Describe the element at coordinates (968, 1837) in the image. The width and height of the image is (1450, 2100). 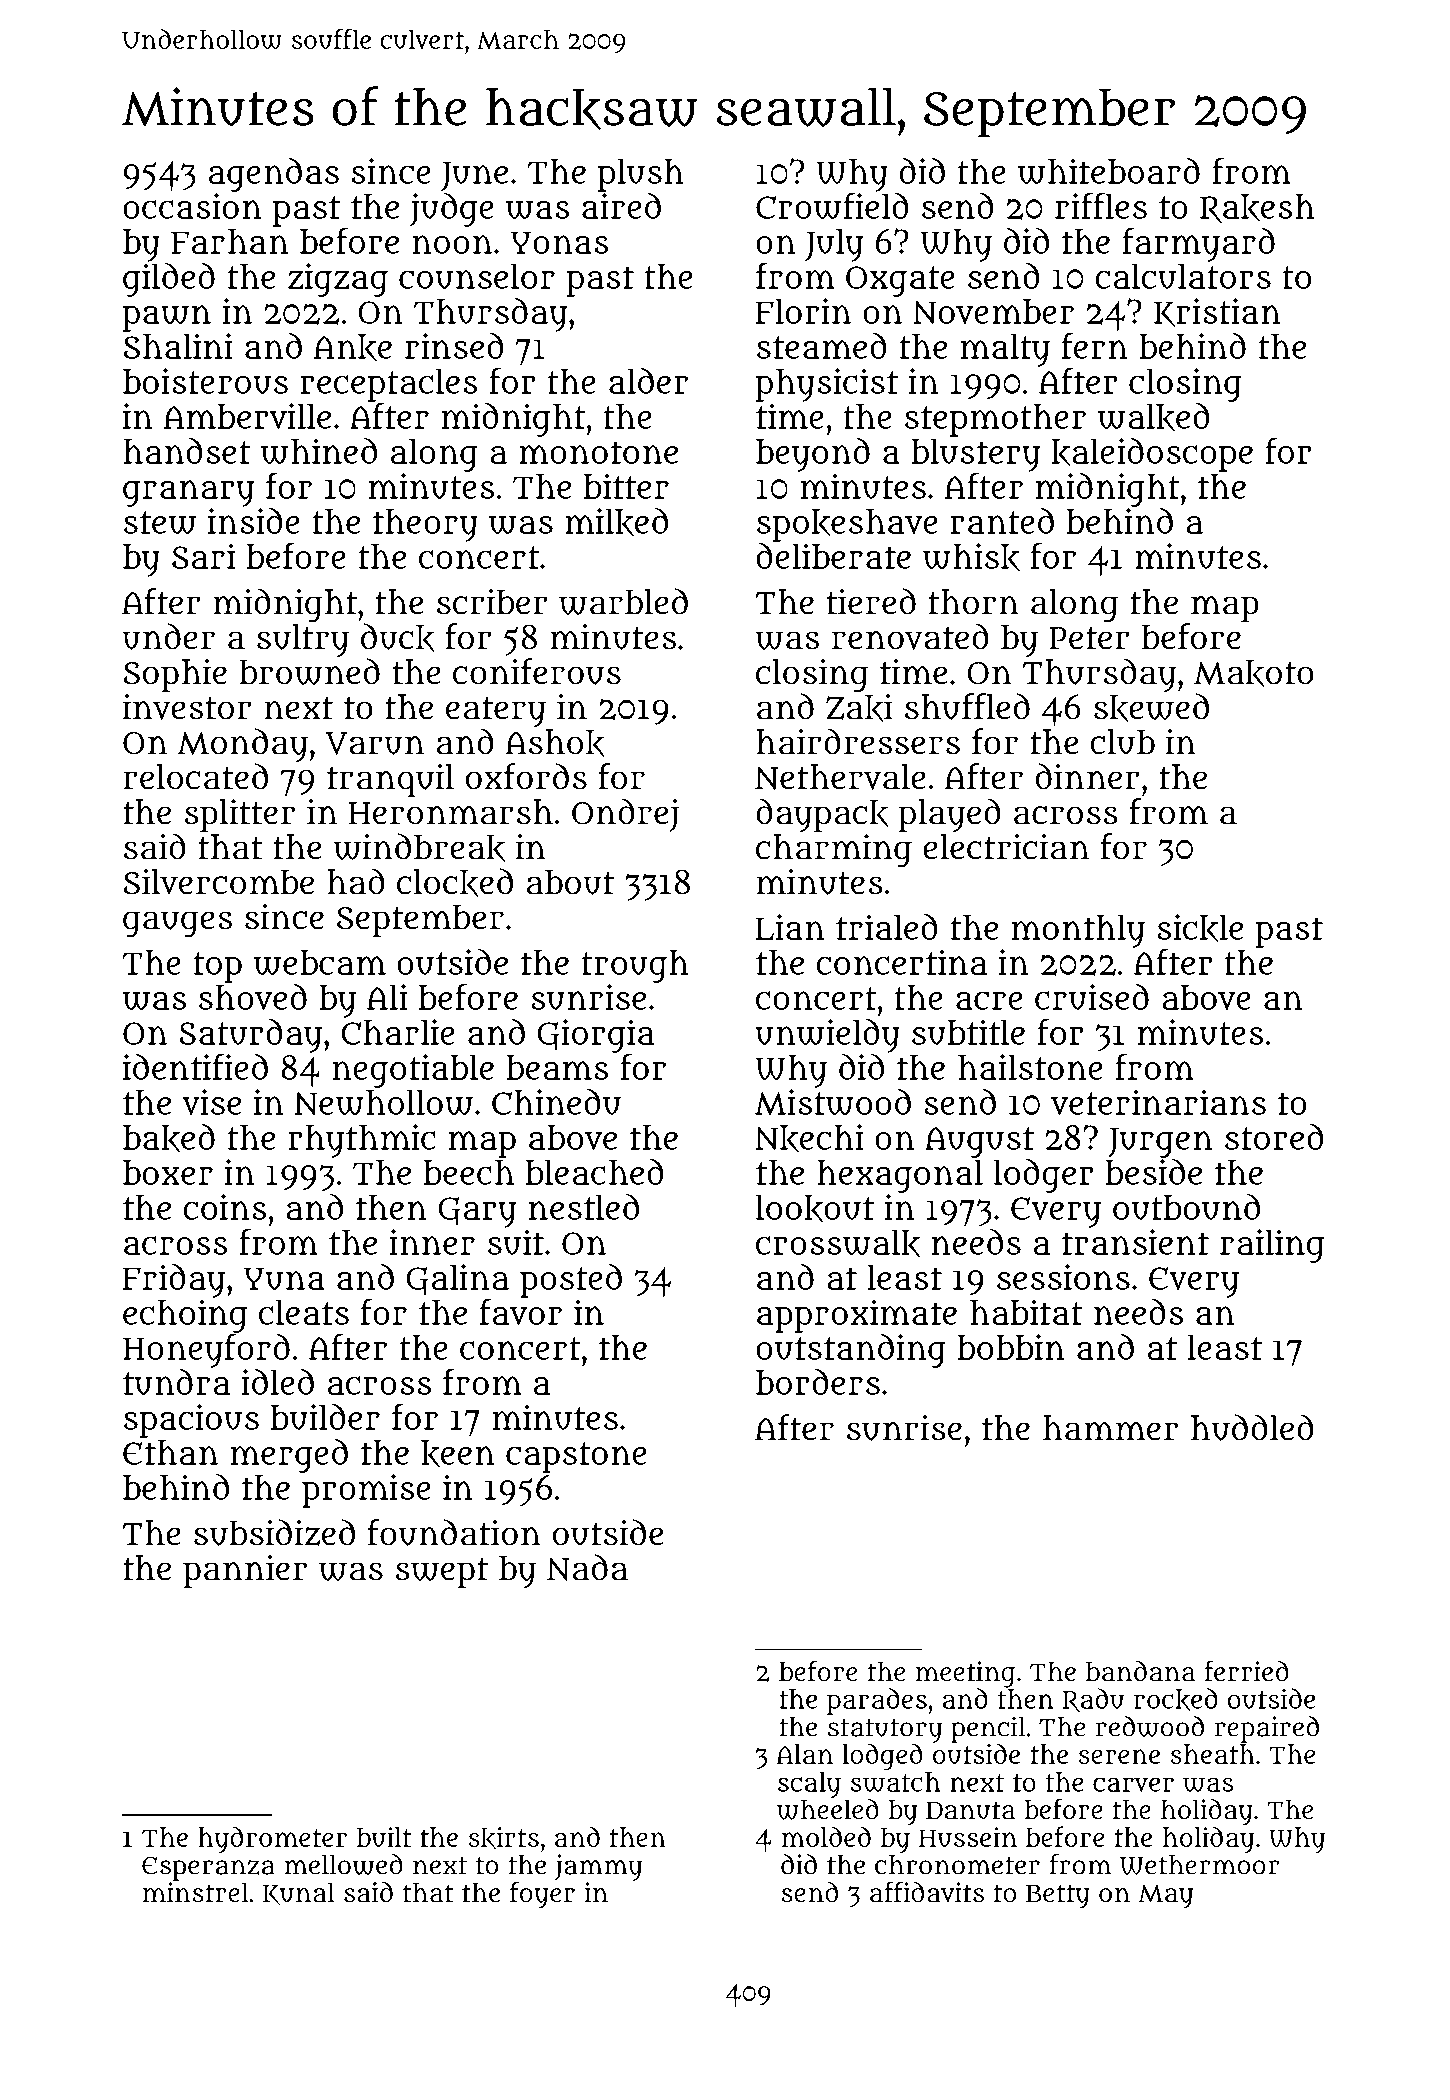
I see `Hussein` at that location.
